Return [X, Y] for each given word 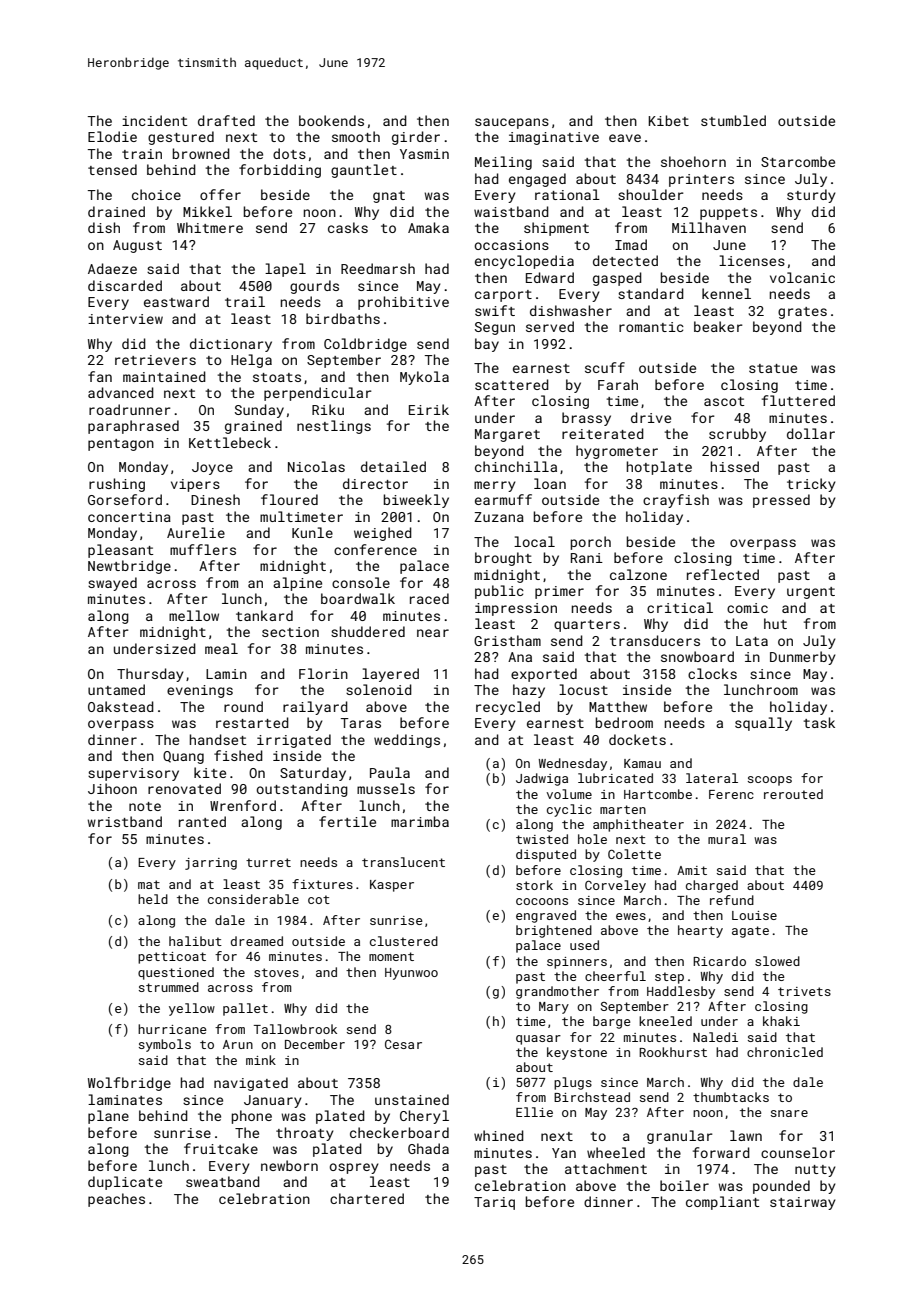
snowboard [697, 656]
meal [221, 648]
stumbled [733, 120]
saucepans [512, 123]
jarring [211, 864]
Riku [328, 409]
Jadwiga [542, 779]
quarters [587, 626]
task [819, 722]
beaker [718, 326]
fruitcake [221, 1148]
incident [154, 120]
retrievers [155, 360]
